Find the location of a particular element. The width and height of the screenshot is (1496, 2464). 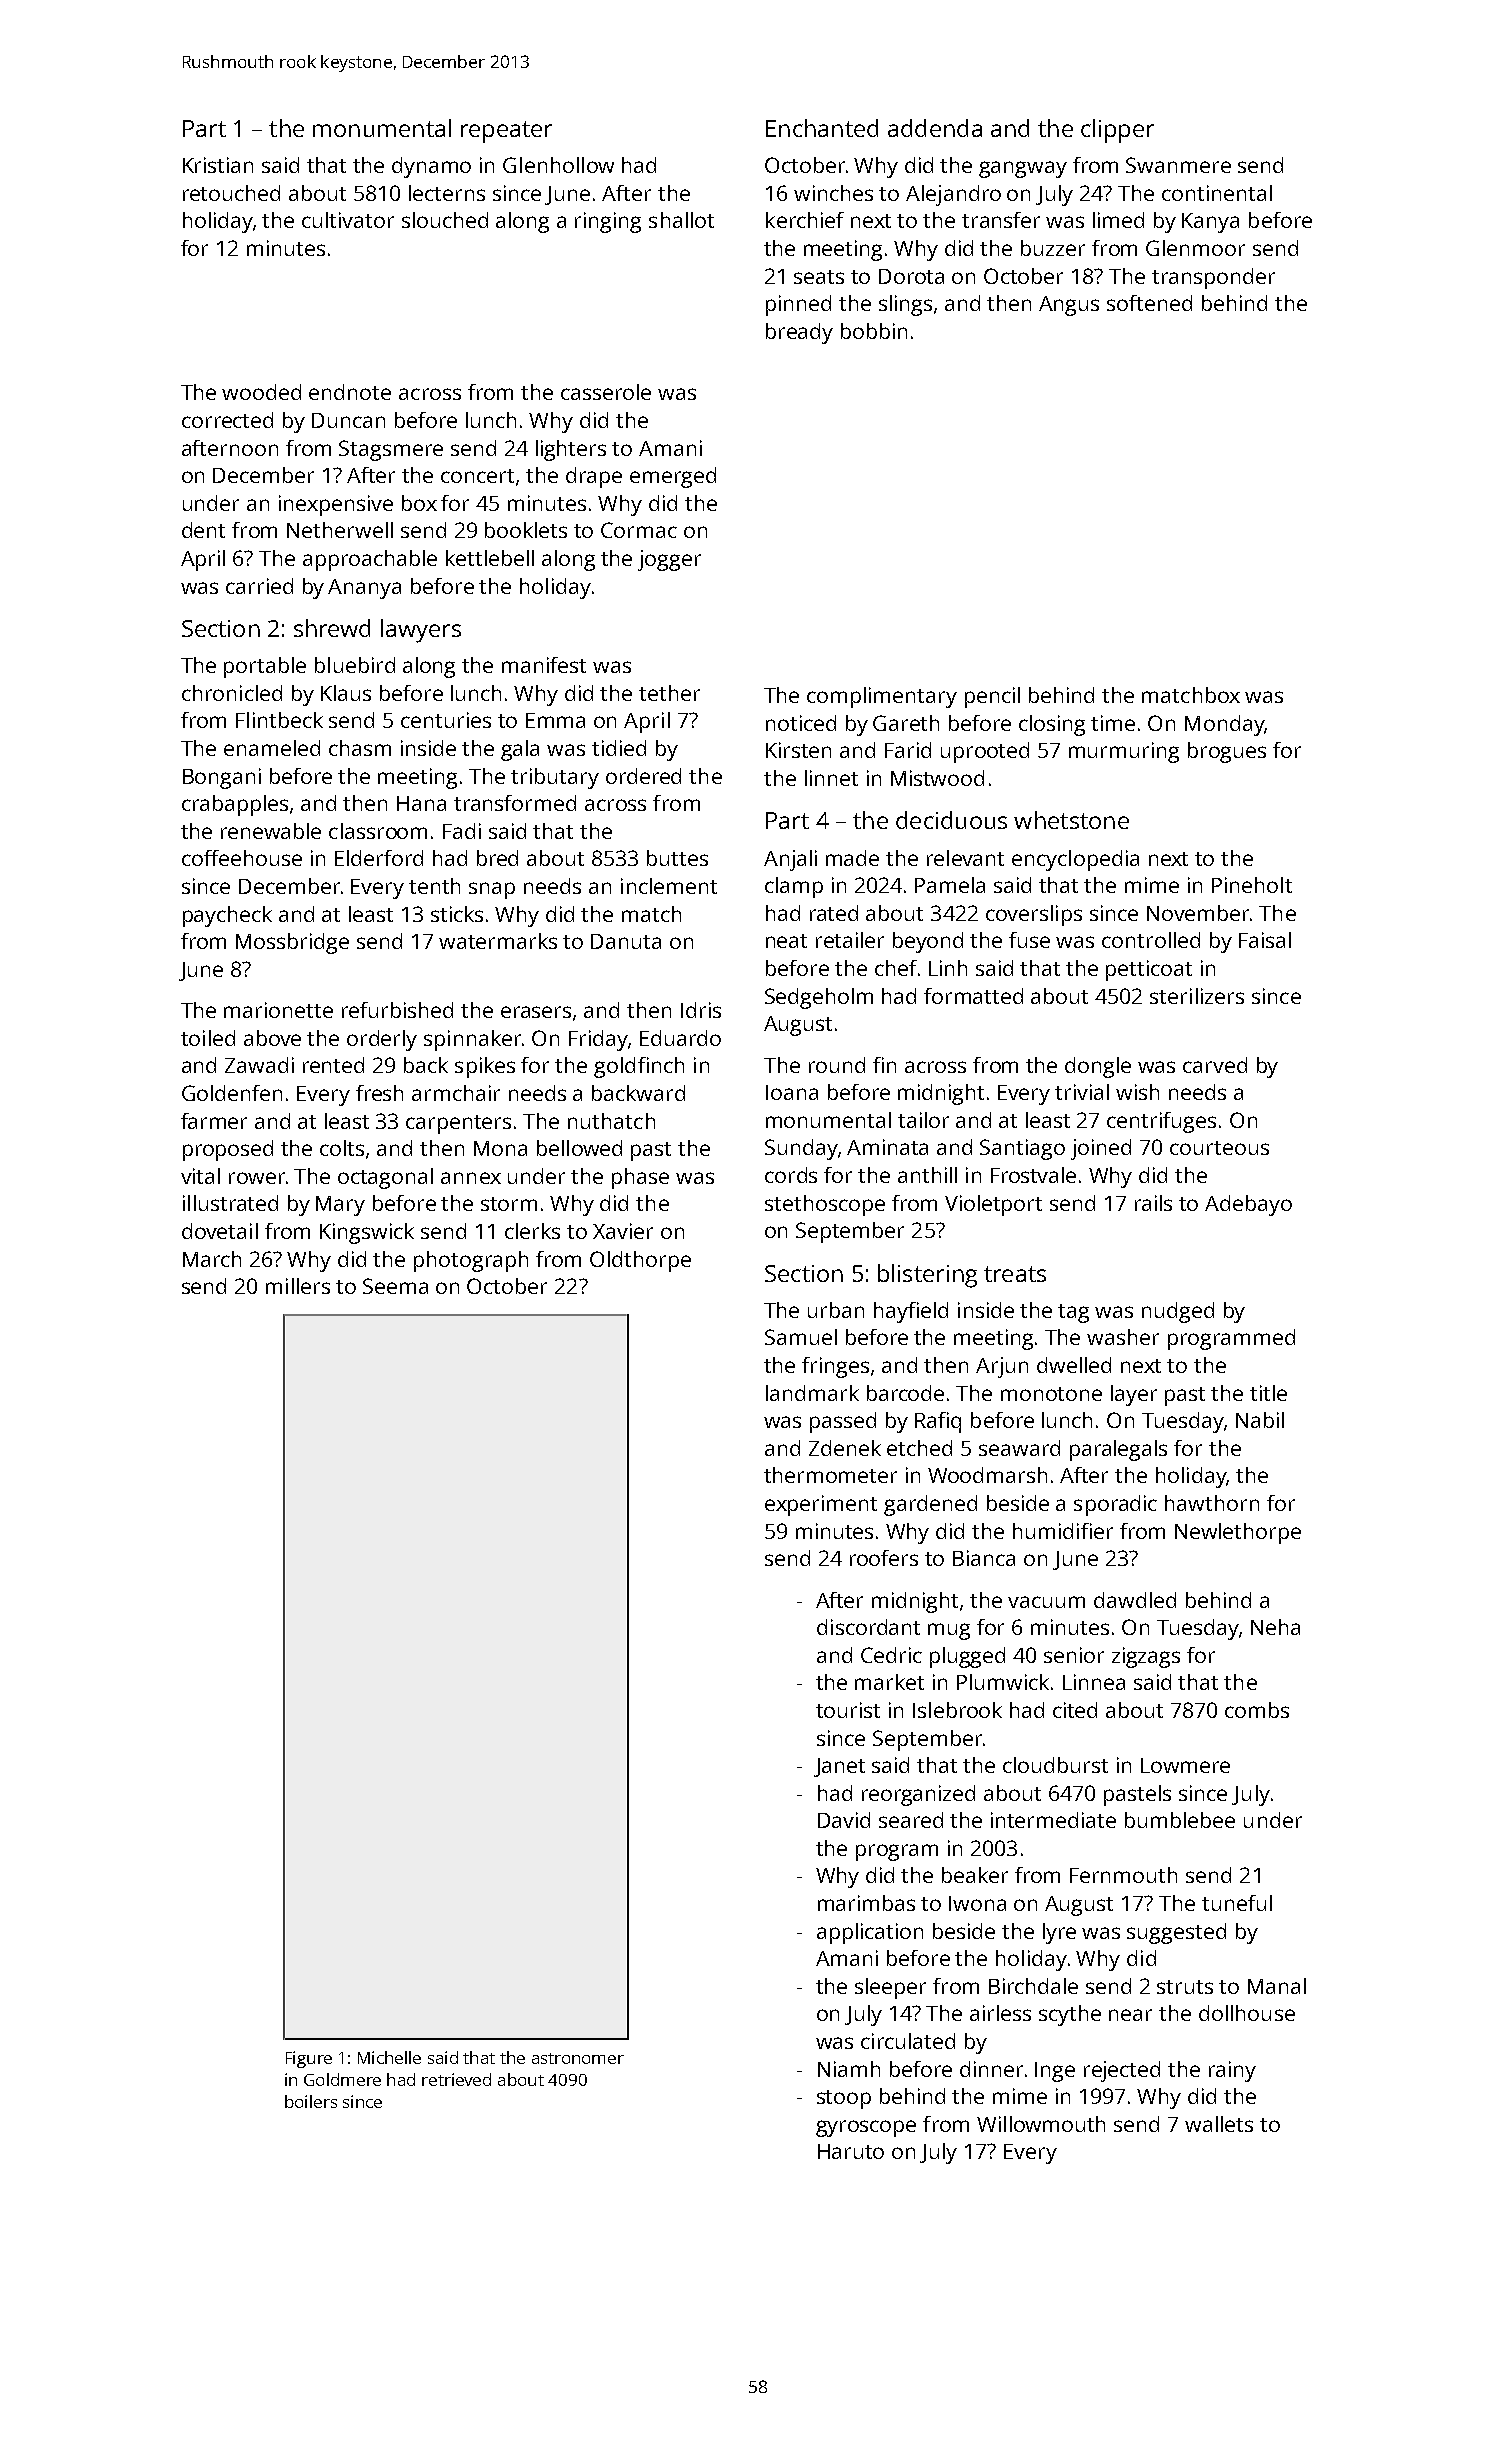

Seema is located at coordinates (395, 1286).
